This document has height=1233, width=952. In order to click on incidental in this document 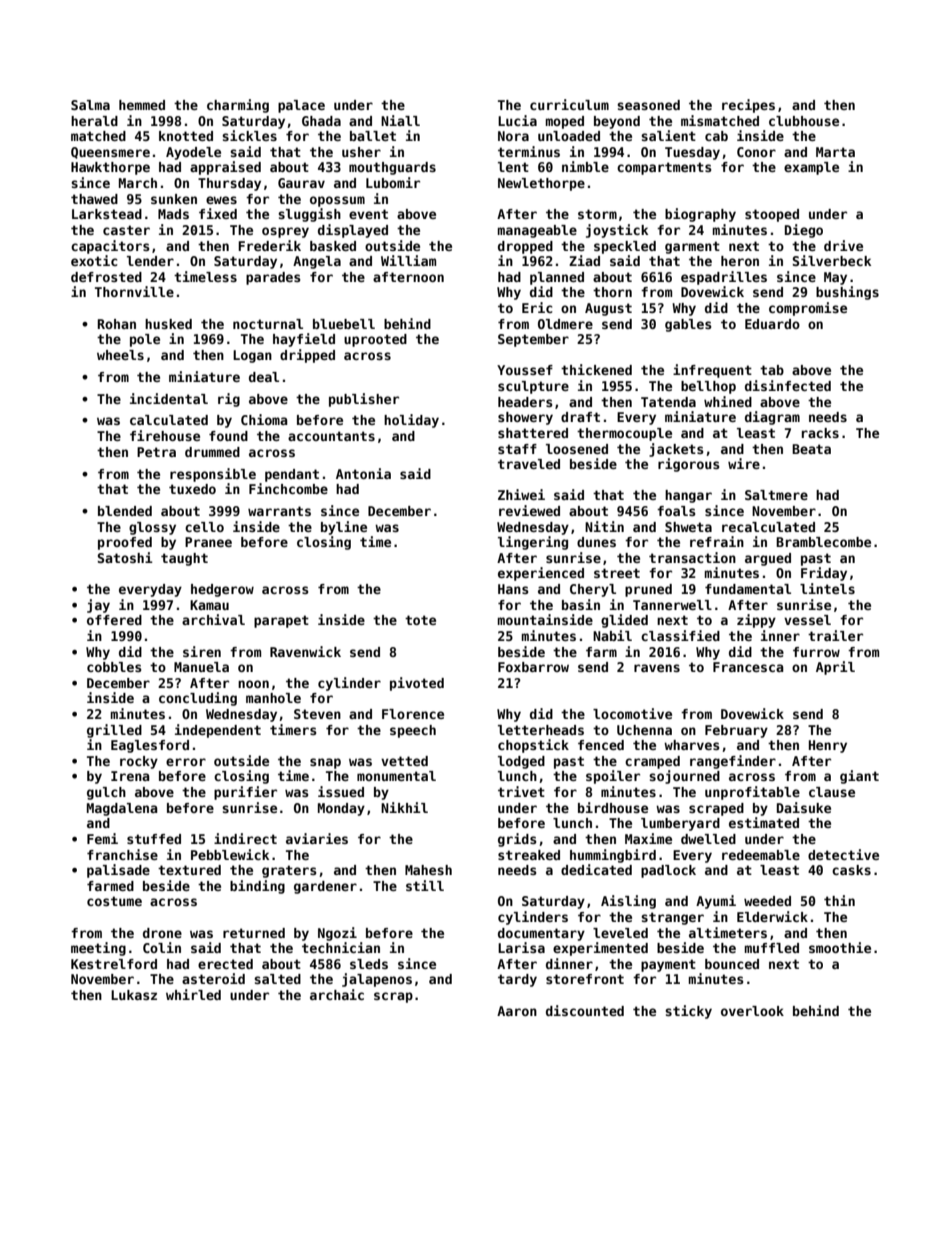, I will do `click(169, 398)`.
